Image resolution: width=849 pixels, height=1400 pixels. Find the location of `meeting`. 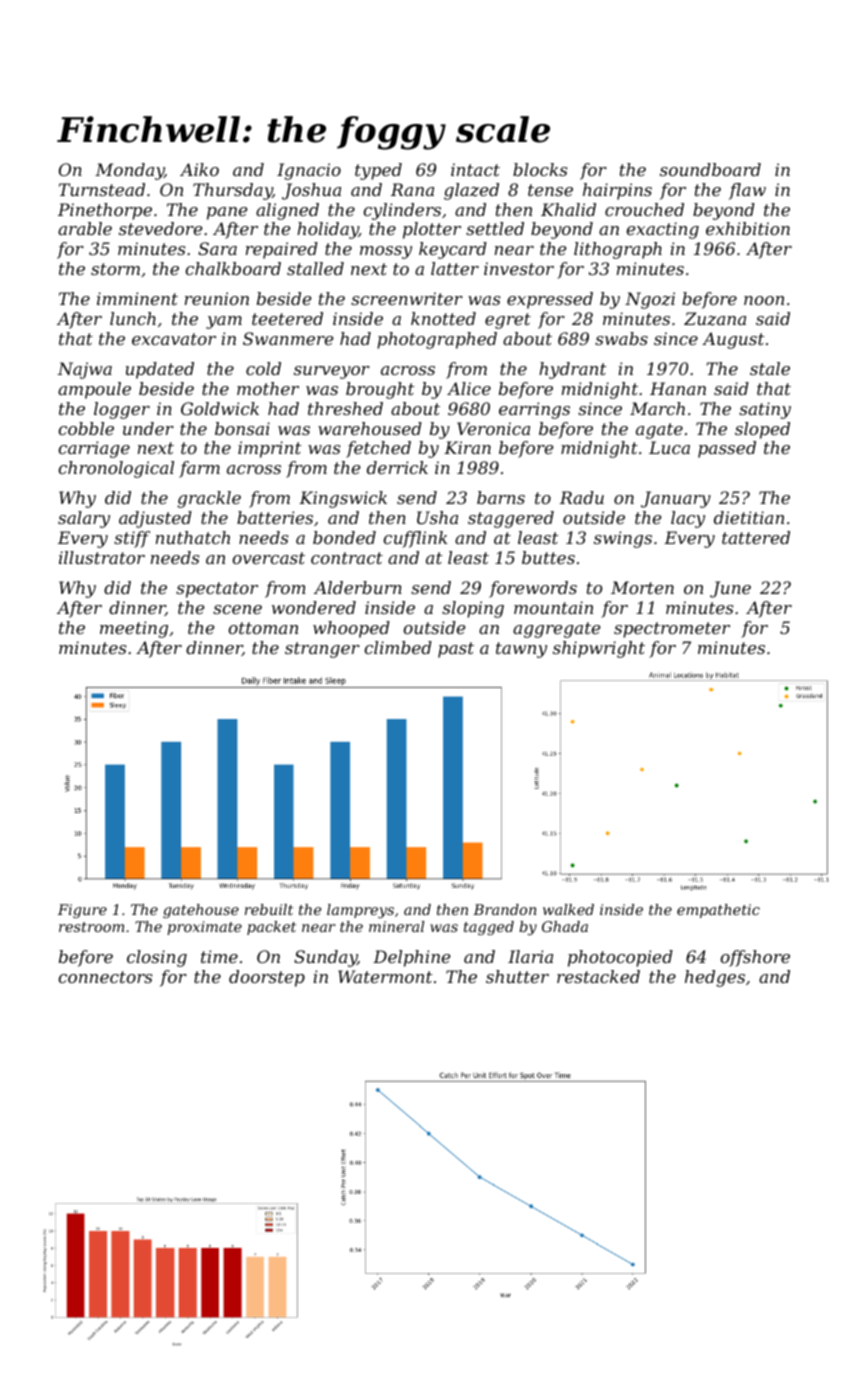

meeting is located at coordinates (134, 629).
